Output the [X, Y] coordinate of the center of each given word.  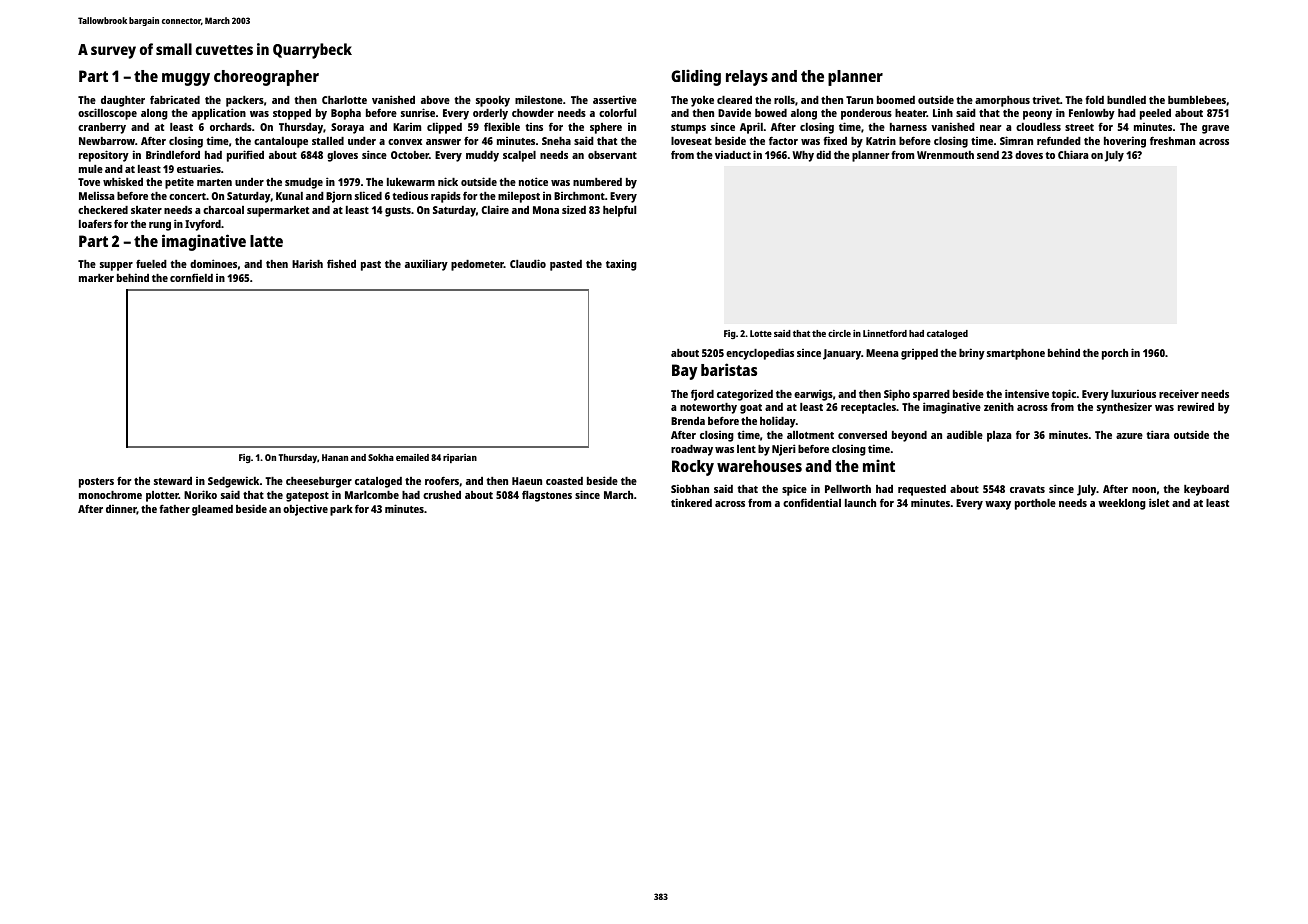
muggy [186, 79]
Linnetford [885, 333]
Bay [684, 372]
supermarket [278, 211]
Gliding [696, 77]
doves [1029, 154]
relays [747, 78]
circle [839, 333]
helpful [619, 211]
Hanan [335, 457]
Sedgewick [233, 482]
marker [96, 277]
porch [1115, 354]
